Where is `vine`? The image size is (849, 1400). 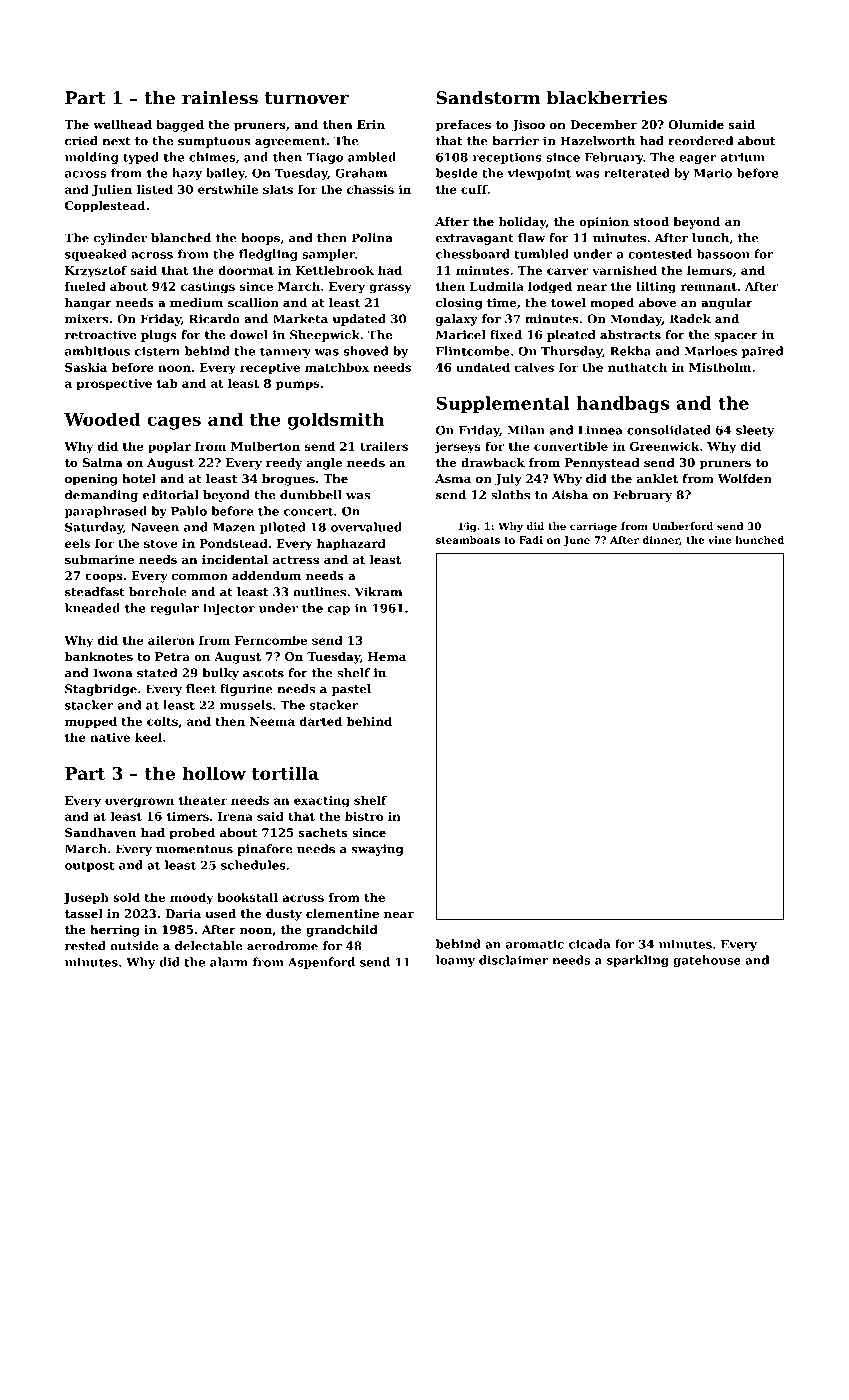 vine is located at coordinates (719, 540).
